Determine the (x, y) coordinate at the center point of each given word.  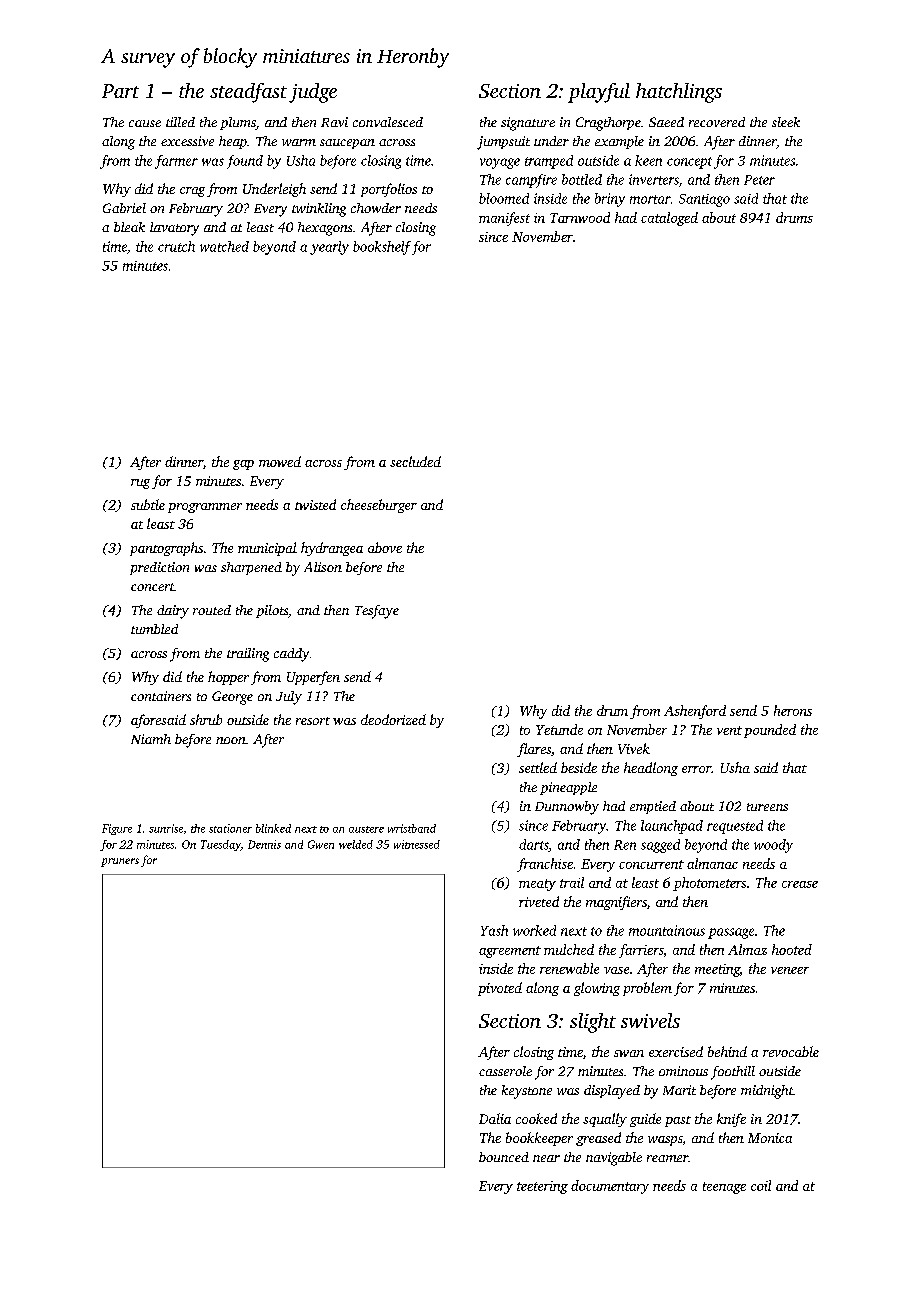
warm (299, 142)
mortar (650, 199)
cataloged (669, 219)
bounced (504, 1157)
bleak (129, 227)
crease (800, 884)
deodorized (393, 719)
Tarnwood (580, 217)
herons (793, 710)
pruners (120, 862)
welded (356, 844)
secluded (415, 461)
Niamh (151, 739)
